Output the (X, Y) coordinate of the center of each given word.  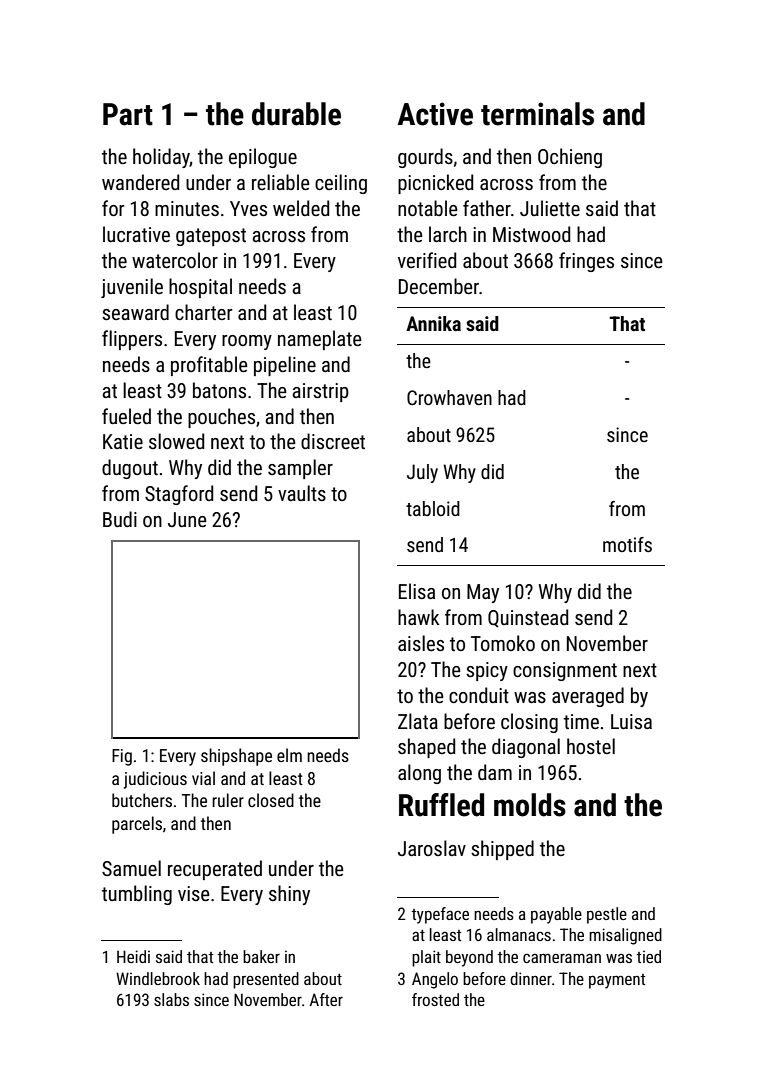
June (187, 519)
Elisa (417, 591)
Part (128, 114)
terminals (537, 114)
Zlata (418, 721)
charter (204, 312)
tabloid (433, 508)
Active (435, 114)
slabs (171, 999)
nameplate (320, 340)
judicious (155, 780)
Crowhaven (449, 397)
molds (530, 805)
